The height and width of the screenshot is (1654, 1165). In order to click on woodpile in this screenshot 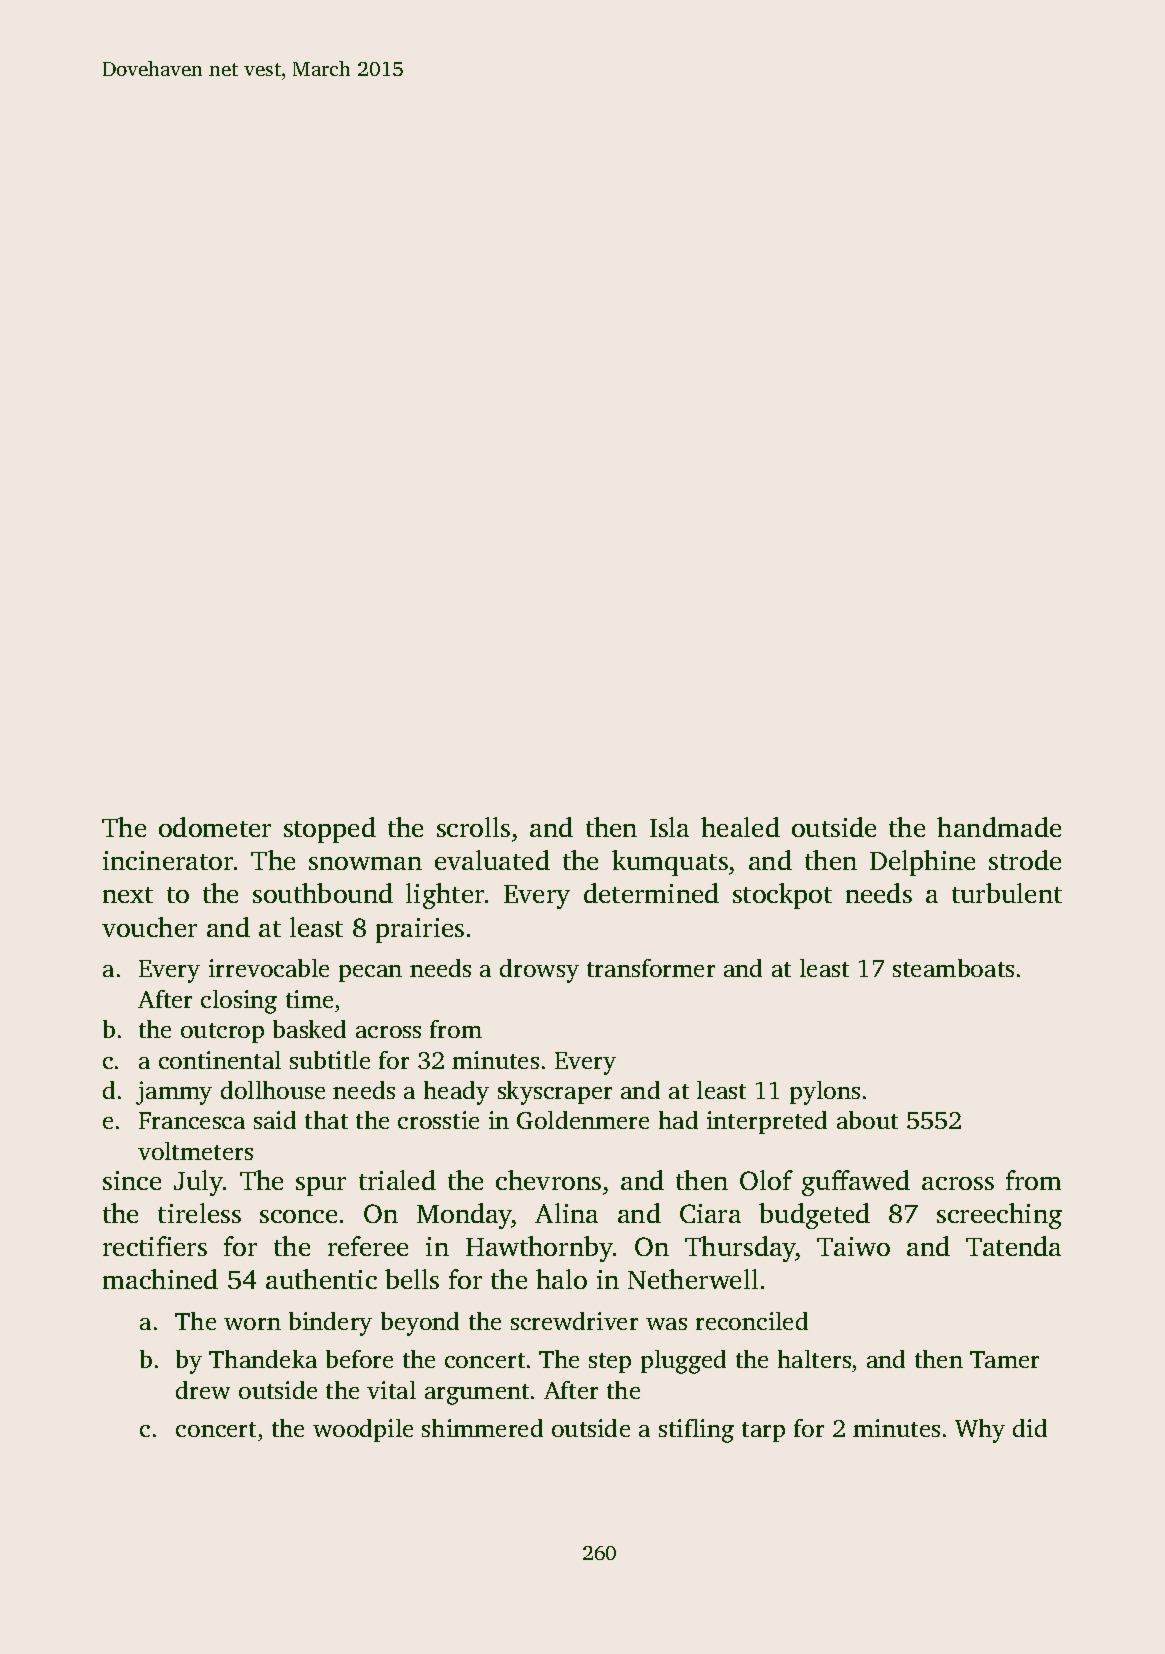, I will do `click(363, 1430)`.
